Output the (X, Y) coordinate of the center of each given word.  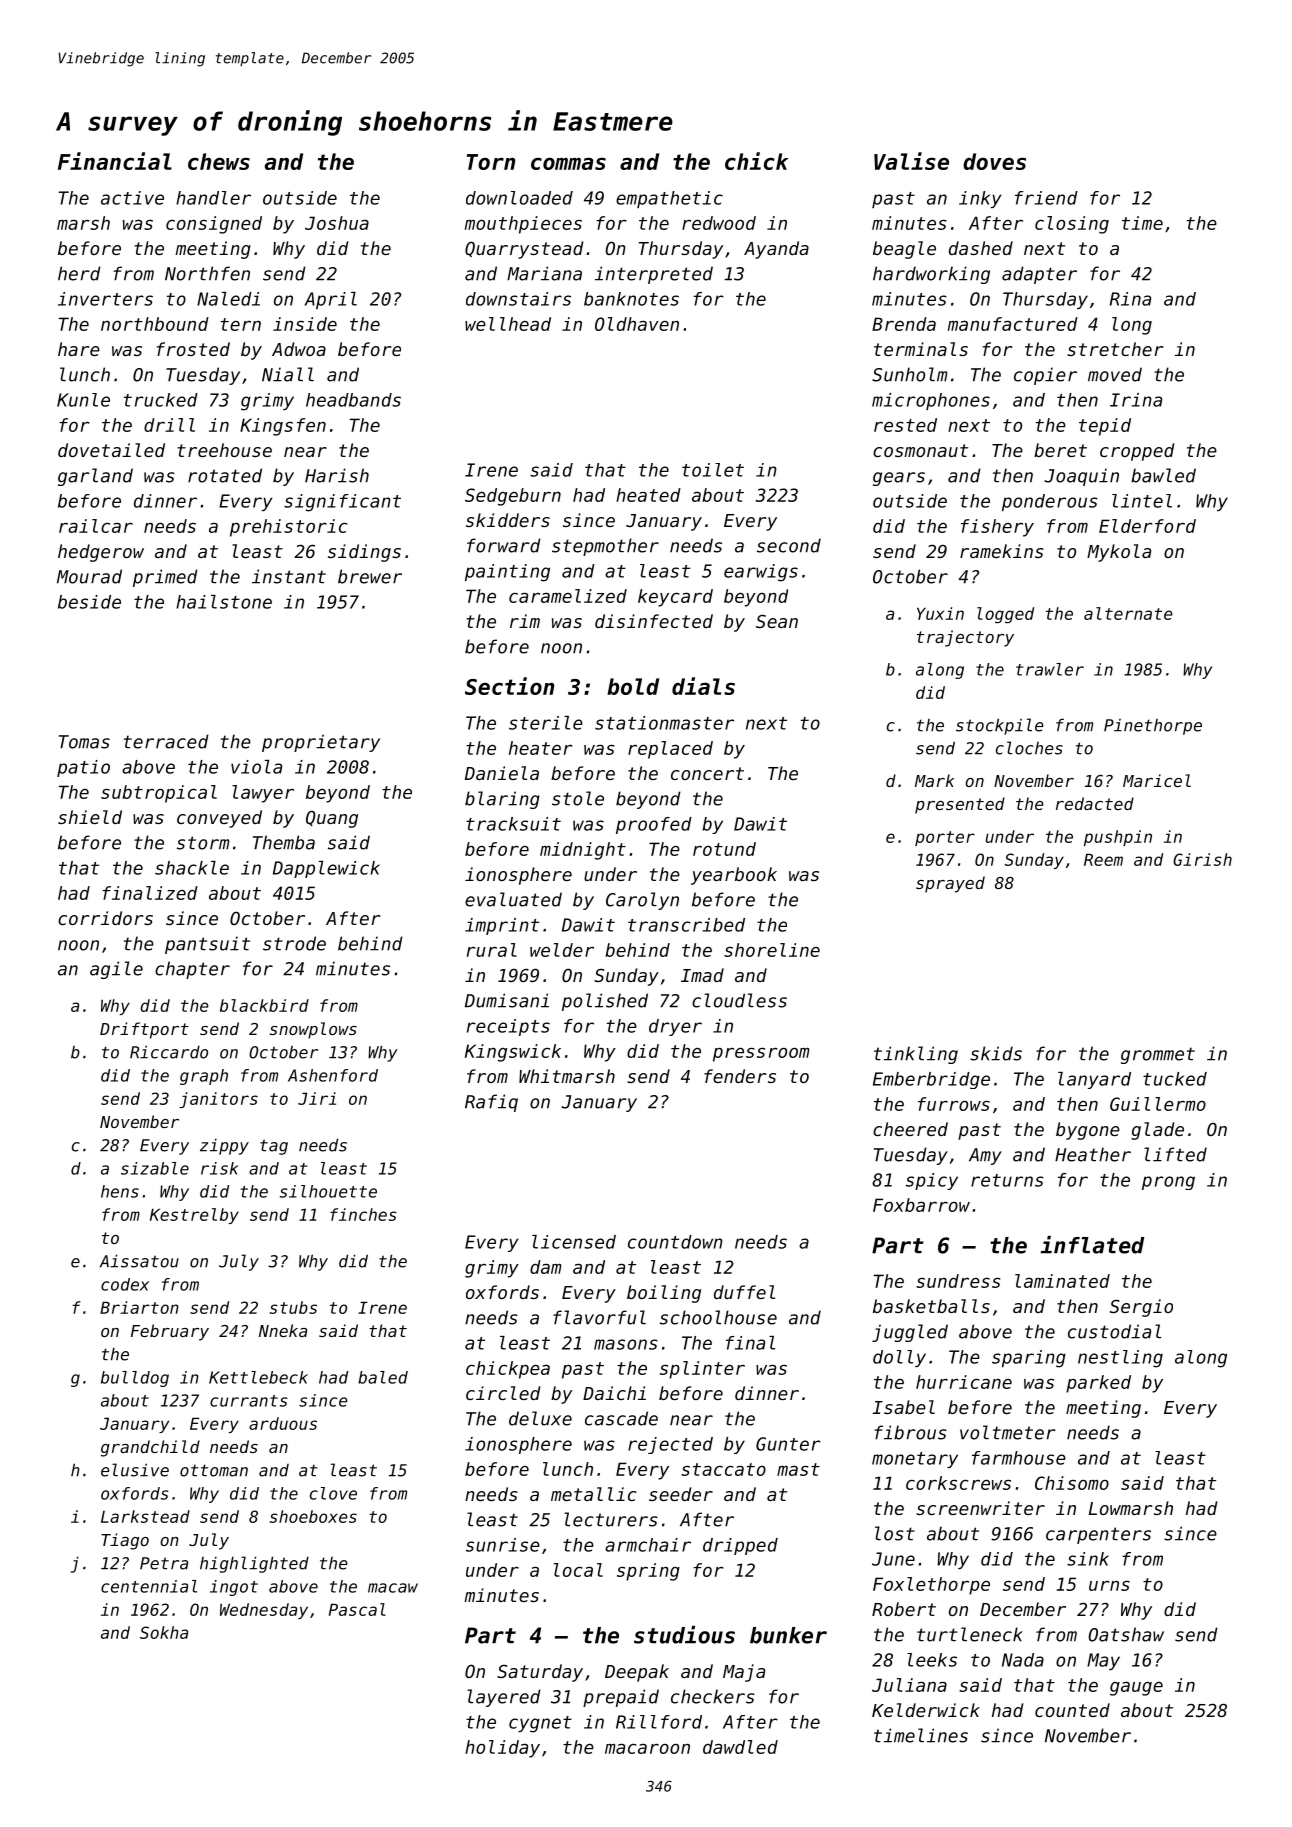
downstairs (518, 299)
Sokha (164, 1632)
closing (1072, 225)
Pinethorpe (1153, 727)
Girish (1202, 859)
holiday (502, 1749)
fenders (740, 1076)
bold (633, 686)
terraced (166, 741)
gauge (1136, 1689)
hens (120, 1191)
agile (116, 970)
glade (1157, 1131)
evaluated (513, 899)
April (330, 300)
